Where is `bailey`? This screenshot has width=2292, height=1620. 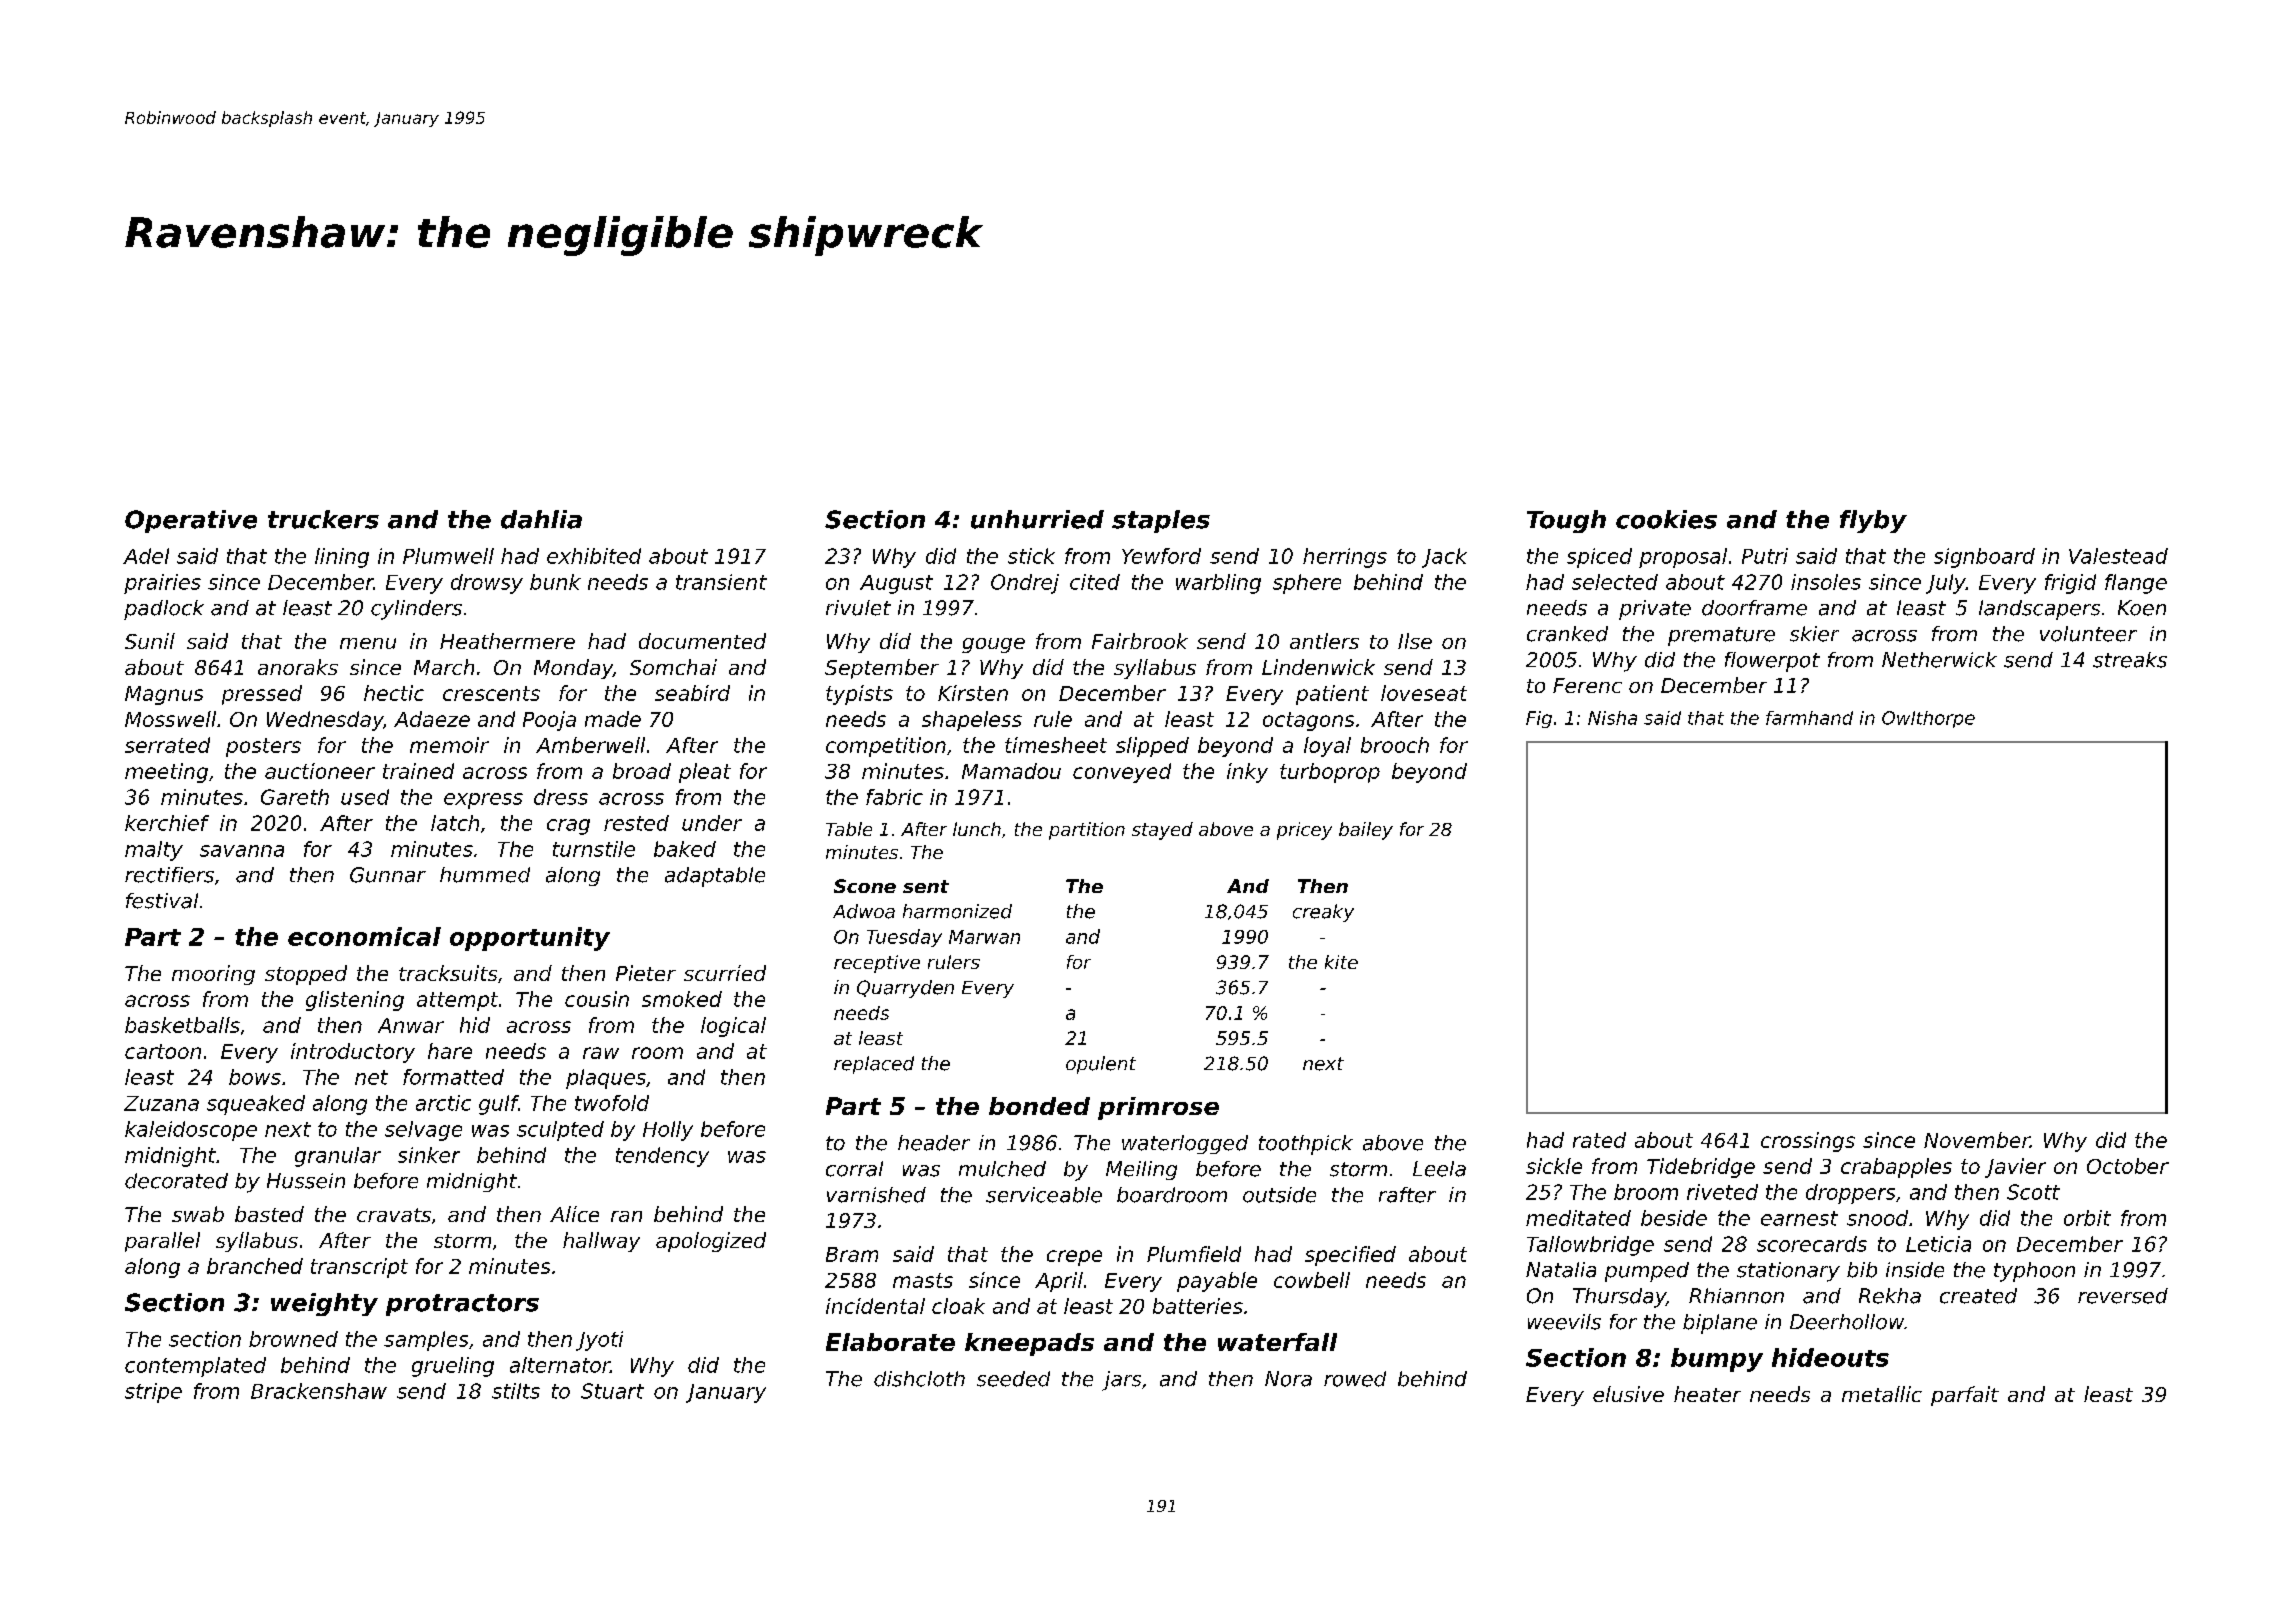 bailey is located at coordinates (1366, 831).
